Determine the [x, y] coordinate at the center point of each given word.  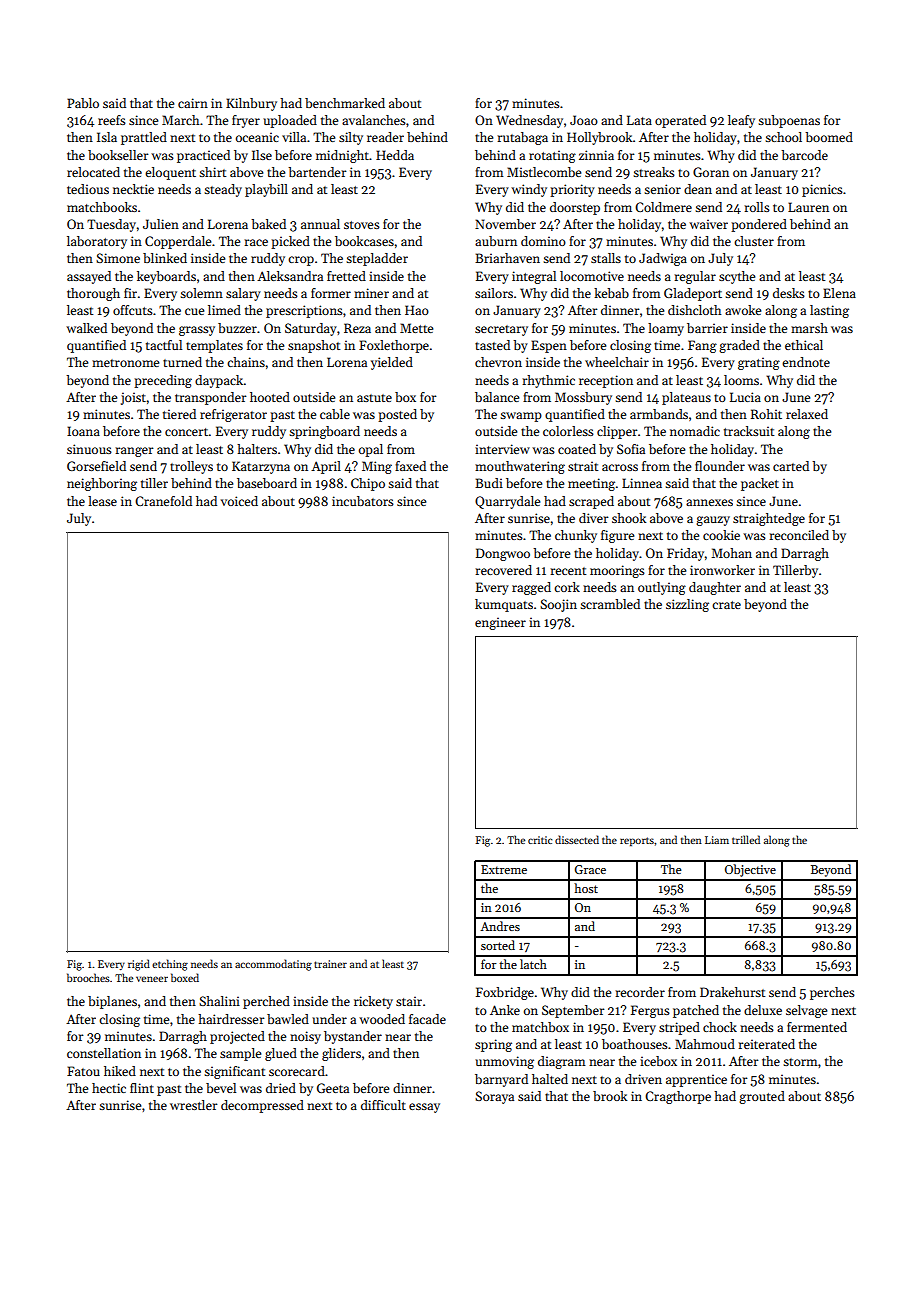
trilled [746, 839]
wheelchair [617, 362]
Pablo [83, 103]
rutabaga [522, 138]
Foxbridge [505, 993]
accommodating [273, 965]
